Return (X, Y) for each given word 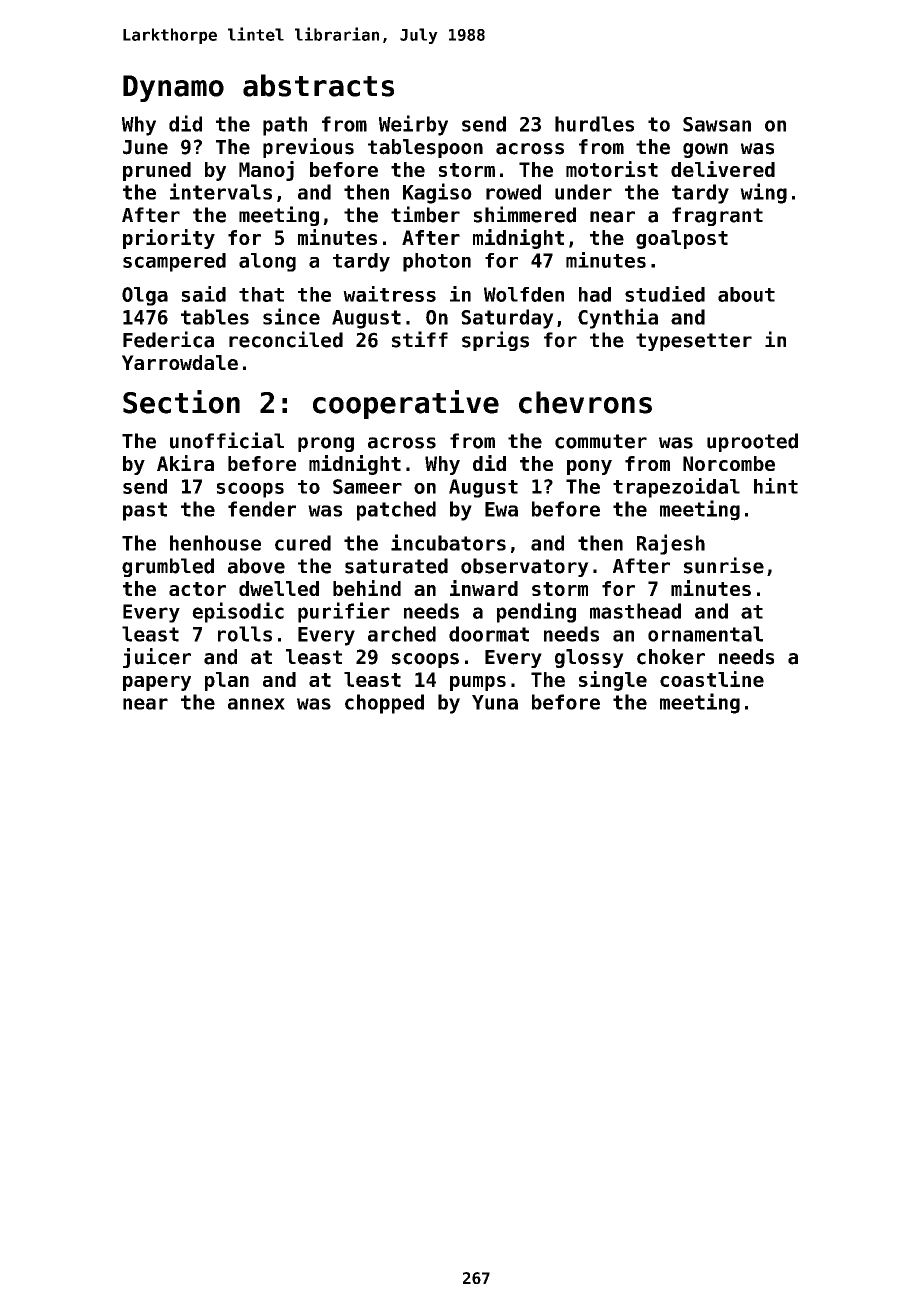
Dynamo (173, 88)
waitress (389, 294)
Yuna (495, 702)
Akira (185, 463)
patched (396, 511)
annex (256, 704)
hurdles (594, 124)
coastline (712, 679)
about (746, 294)
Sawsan (717, 124)
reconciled (286, 339)
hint (776, 486)
